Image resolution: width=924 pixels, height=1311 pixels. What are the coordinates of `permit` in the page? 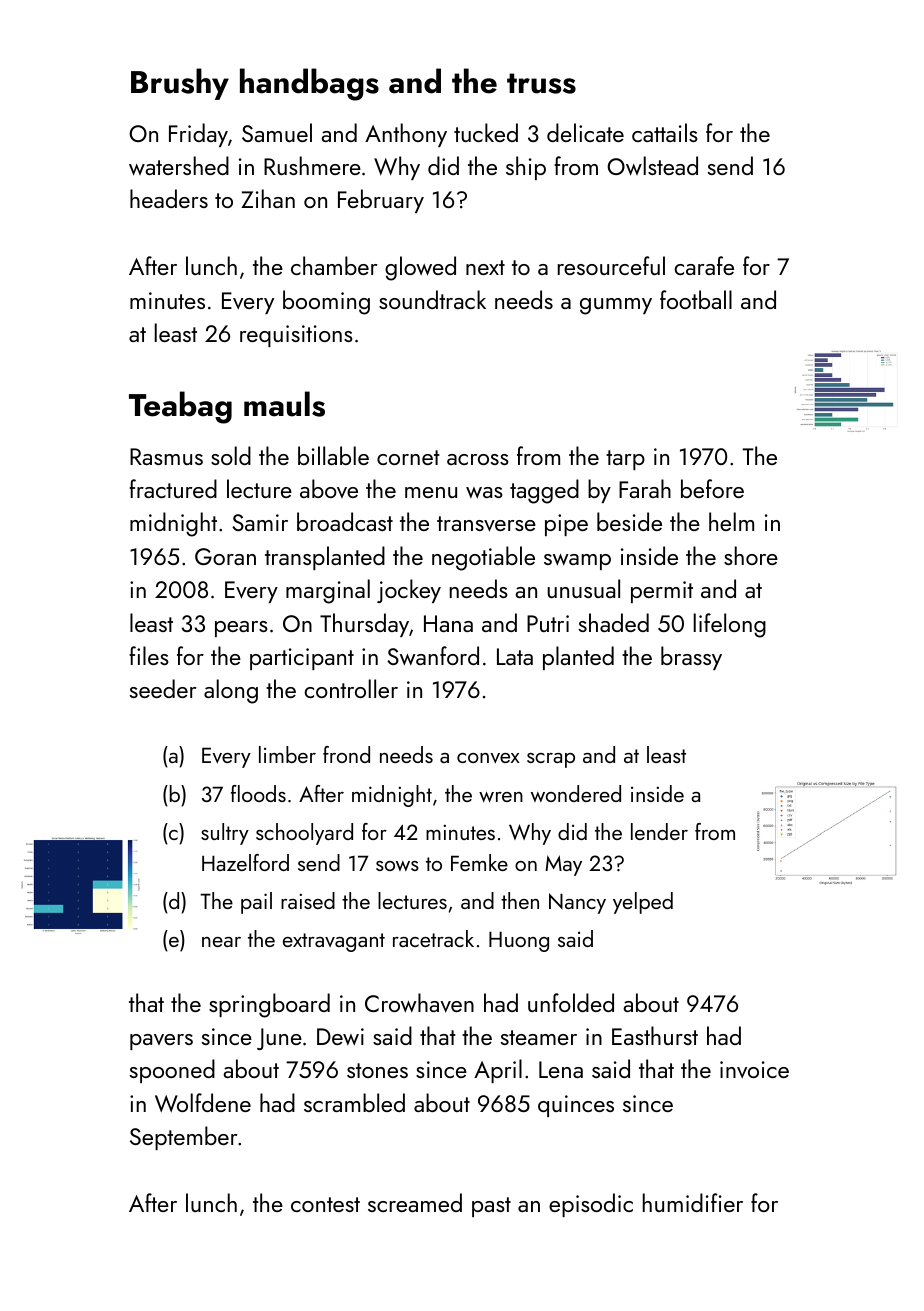 It's located at (662, 592).
